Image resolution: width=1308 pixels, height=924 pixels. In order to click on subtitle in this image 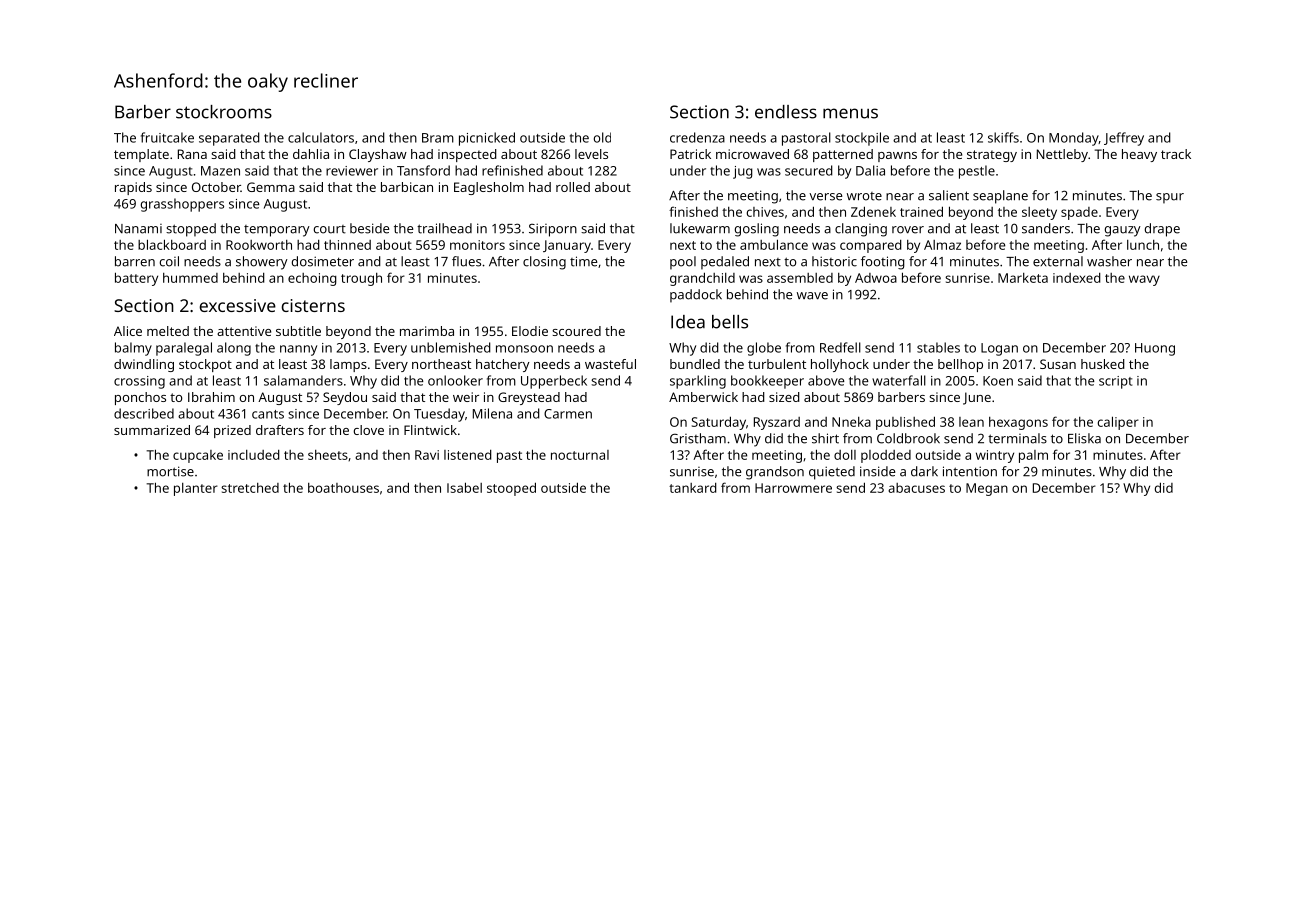, I will do `click(298, 331)`.
